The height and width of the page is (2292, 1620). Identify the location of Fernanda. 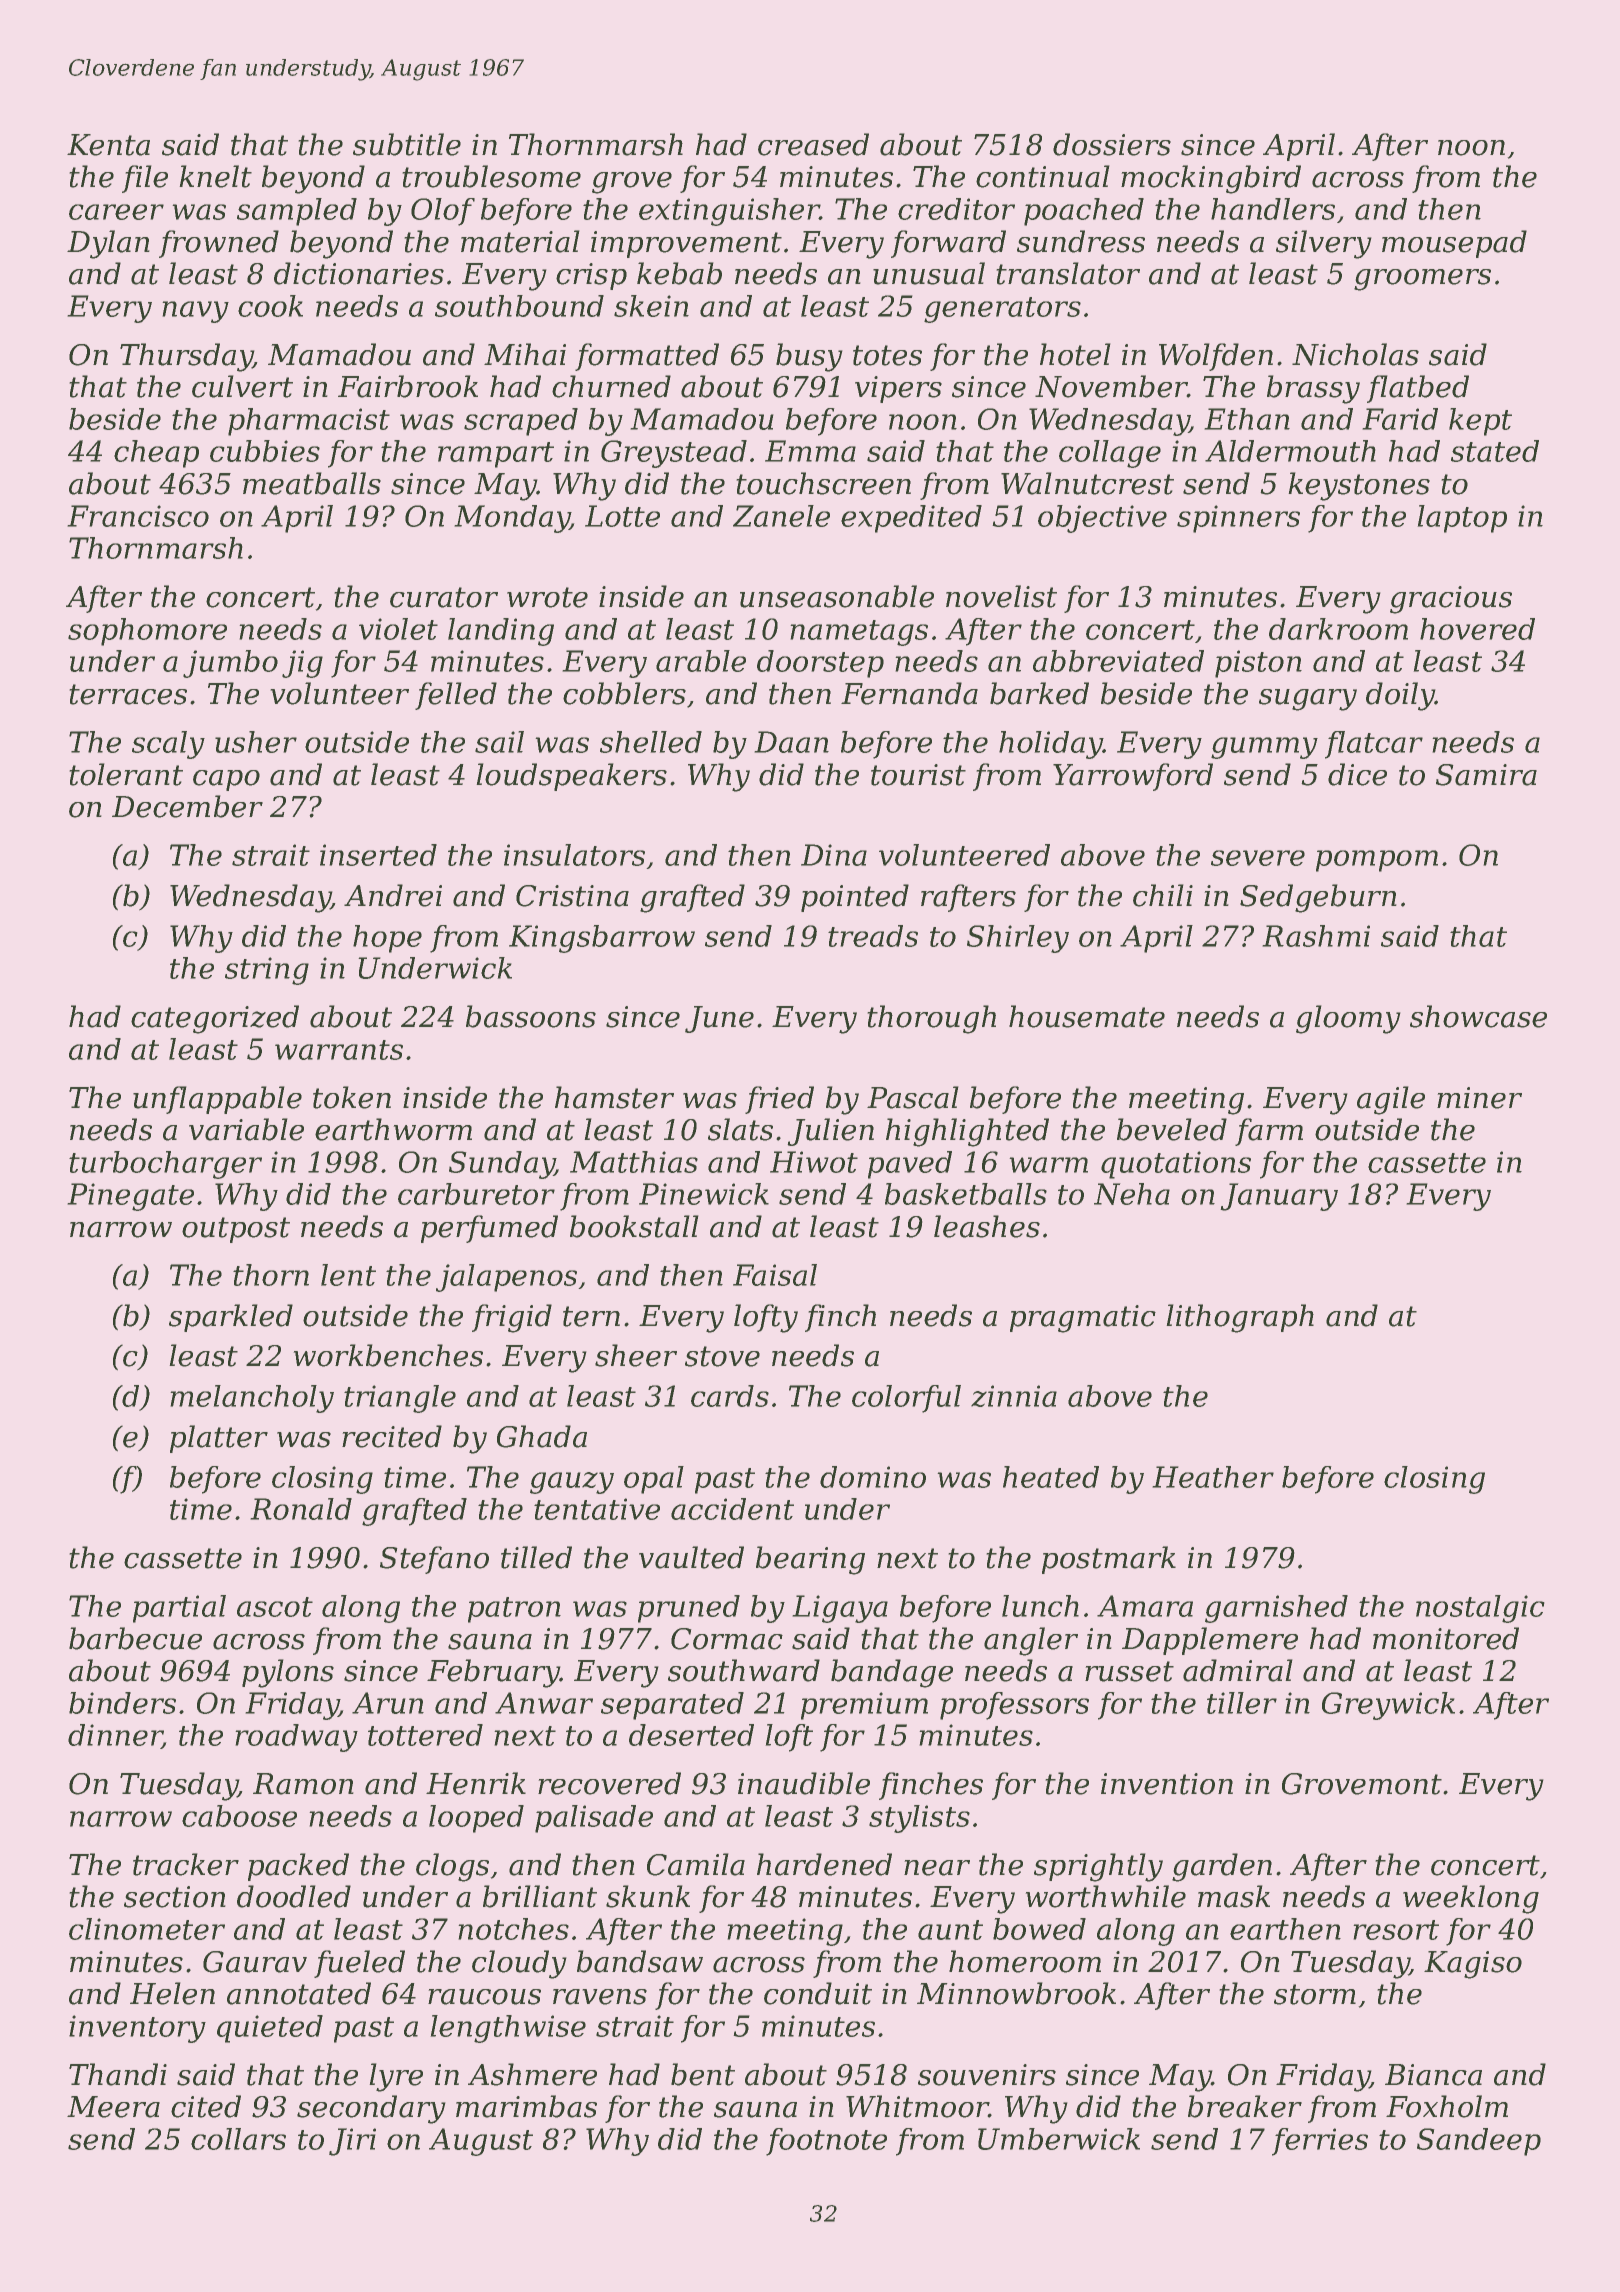
(909, 693).
